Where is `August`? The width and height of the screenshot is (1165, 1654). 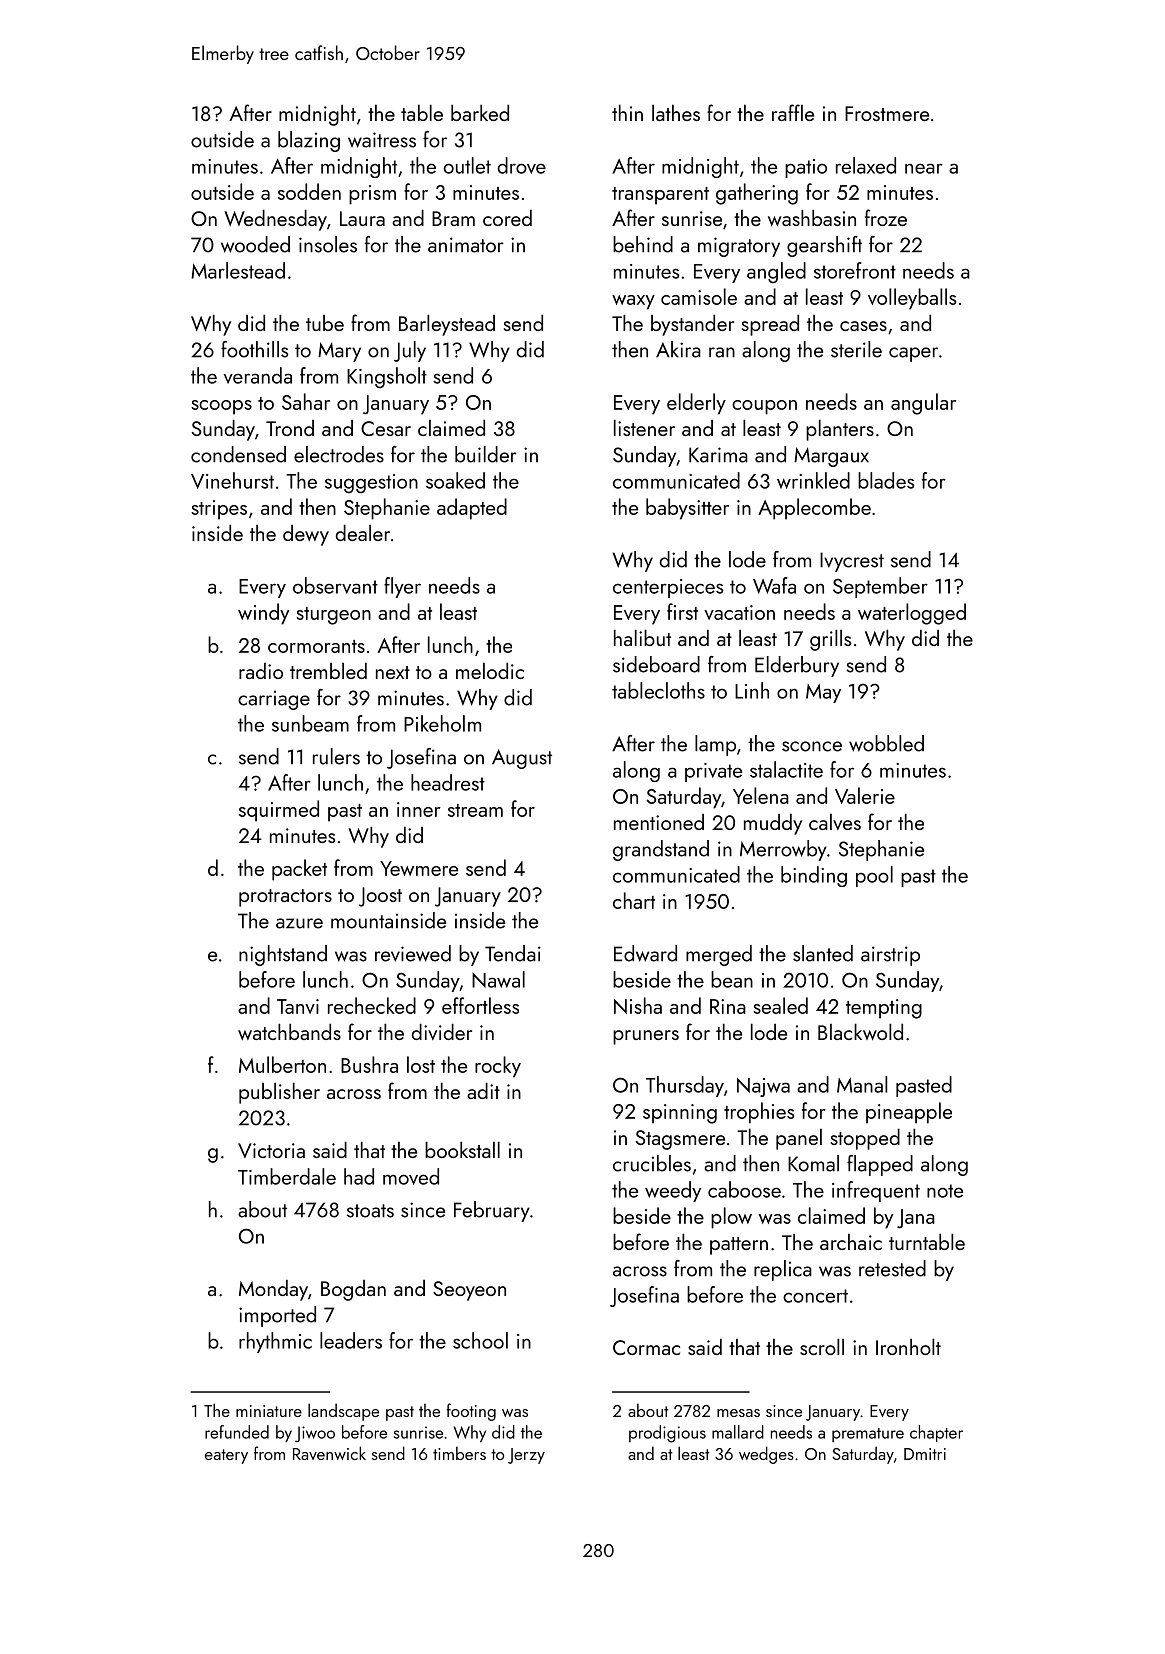
August is located at coordinates (522, 759).
